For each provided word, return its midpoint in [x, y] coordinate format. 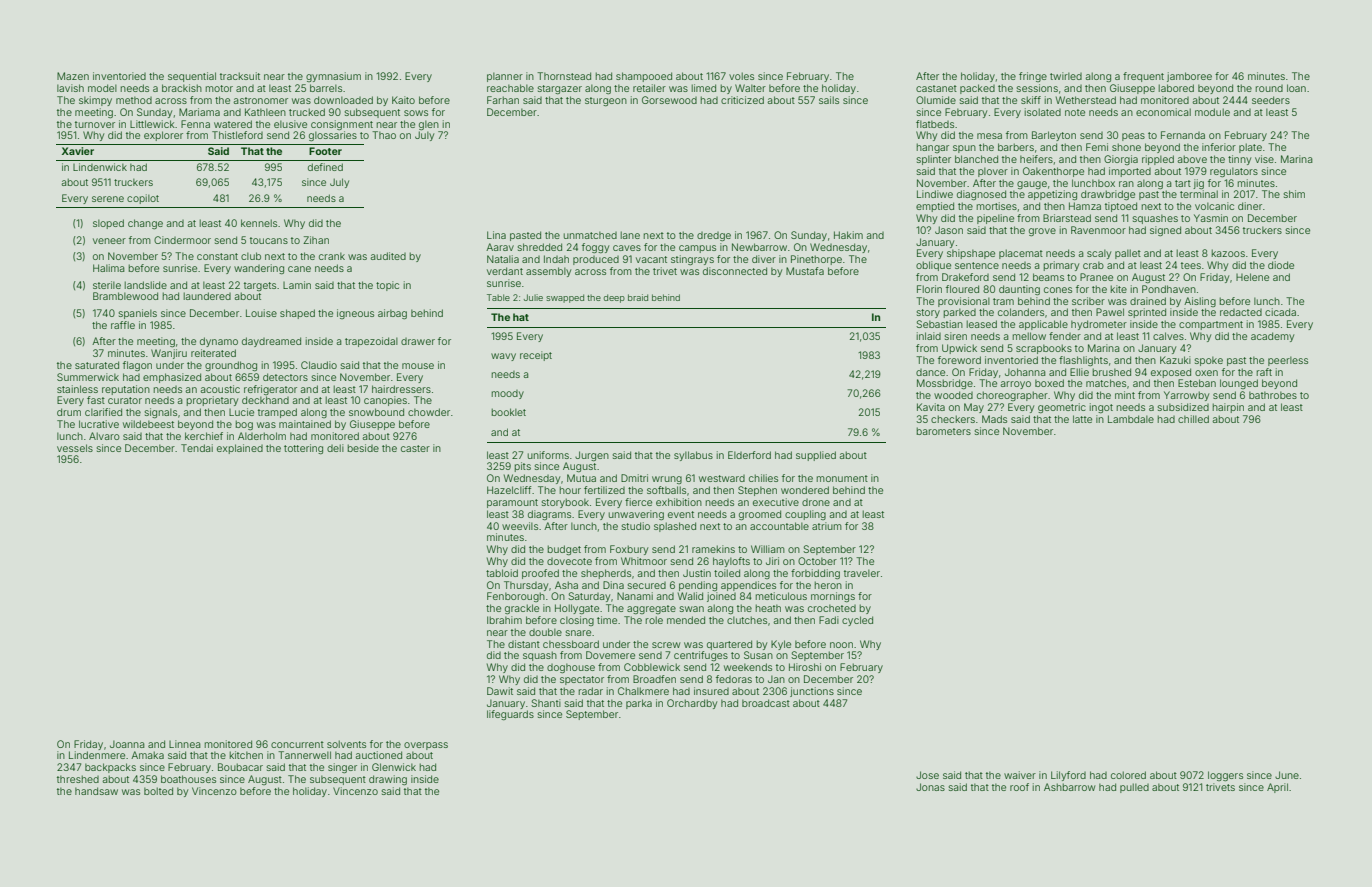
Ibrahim [504, 620]
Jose [927, 775]
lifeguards [510, 715]
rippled [1158, 160]
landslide [146, 285]
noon [841, 645]
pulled [1134, 788]
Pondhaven [1169, 289]
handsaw [96, 791]
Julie [533, 297]
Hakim [848, 235]
